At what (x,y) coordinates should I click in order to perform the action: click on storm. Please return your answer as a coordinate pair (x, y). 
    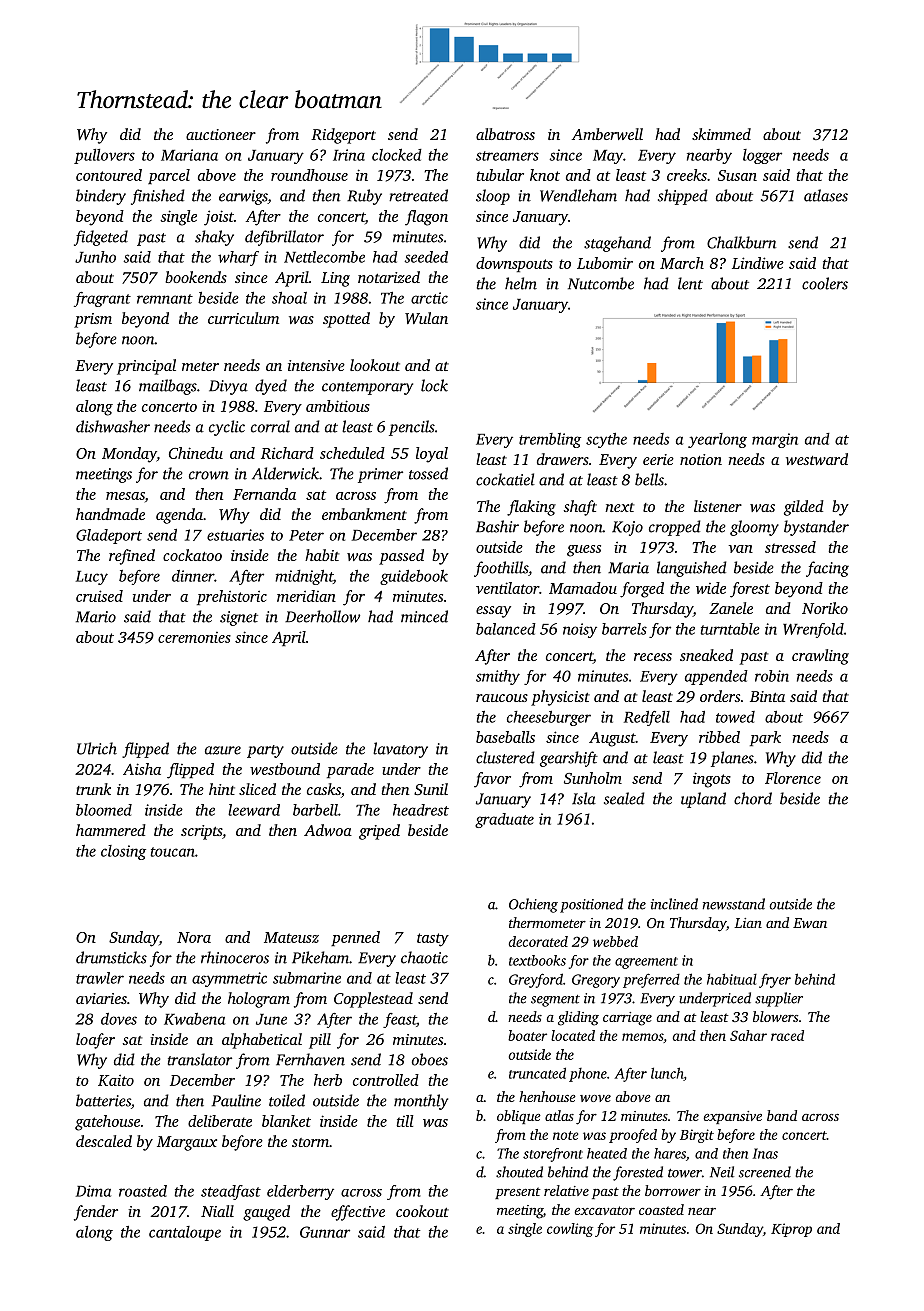
    Looking at the image, I should click on (310, 1142).
